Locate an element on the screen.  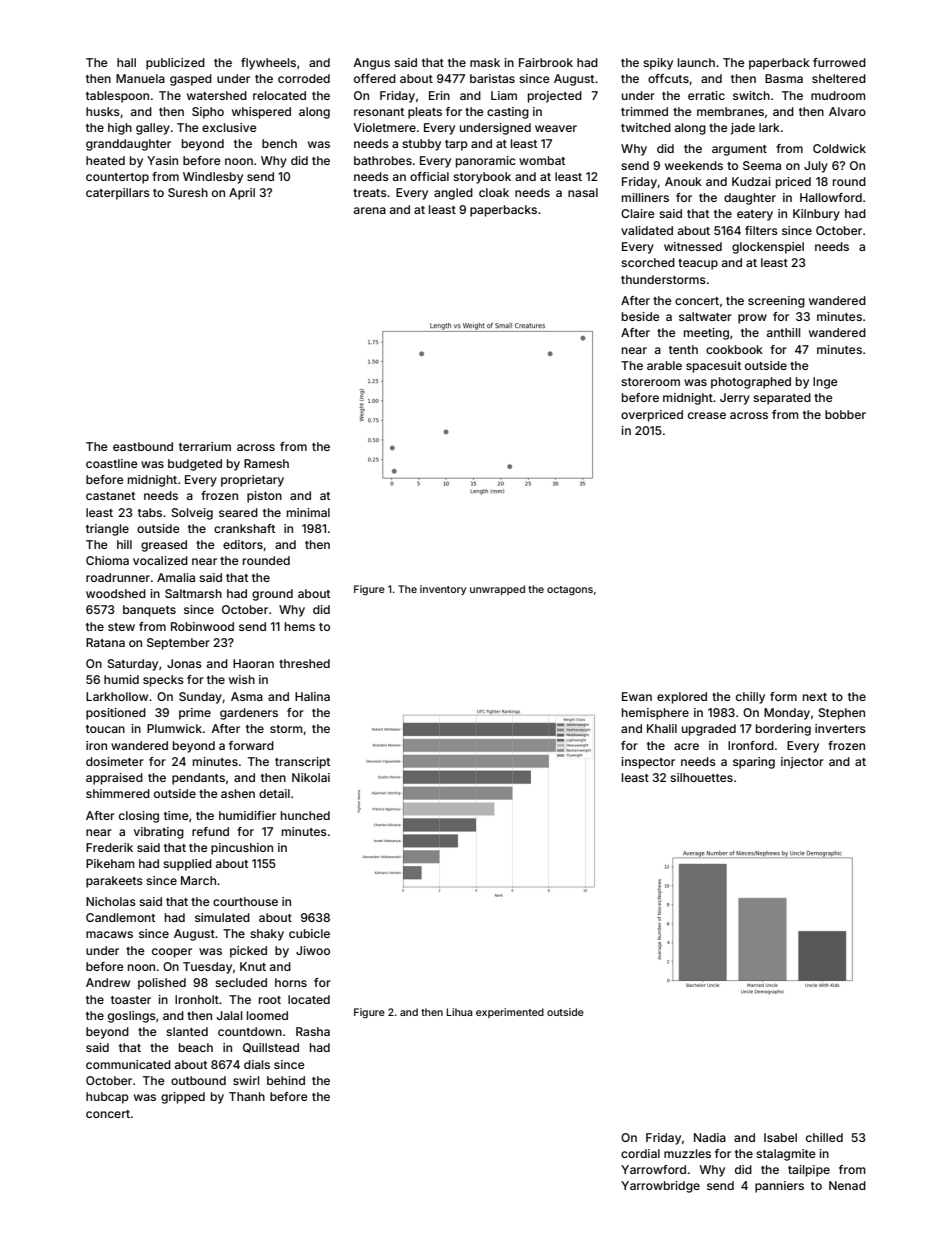
treats is located at coordinates (370, 193).
